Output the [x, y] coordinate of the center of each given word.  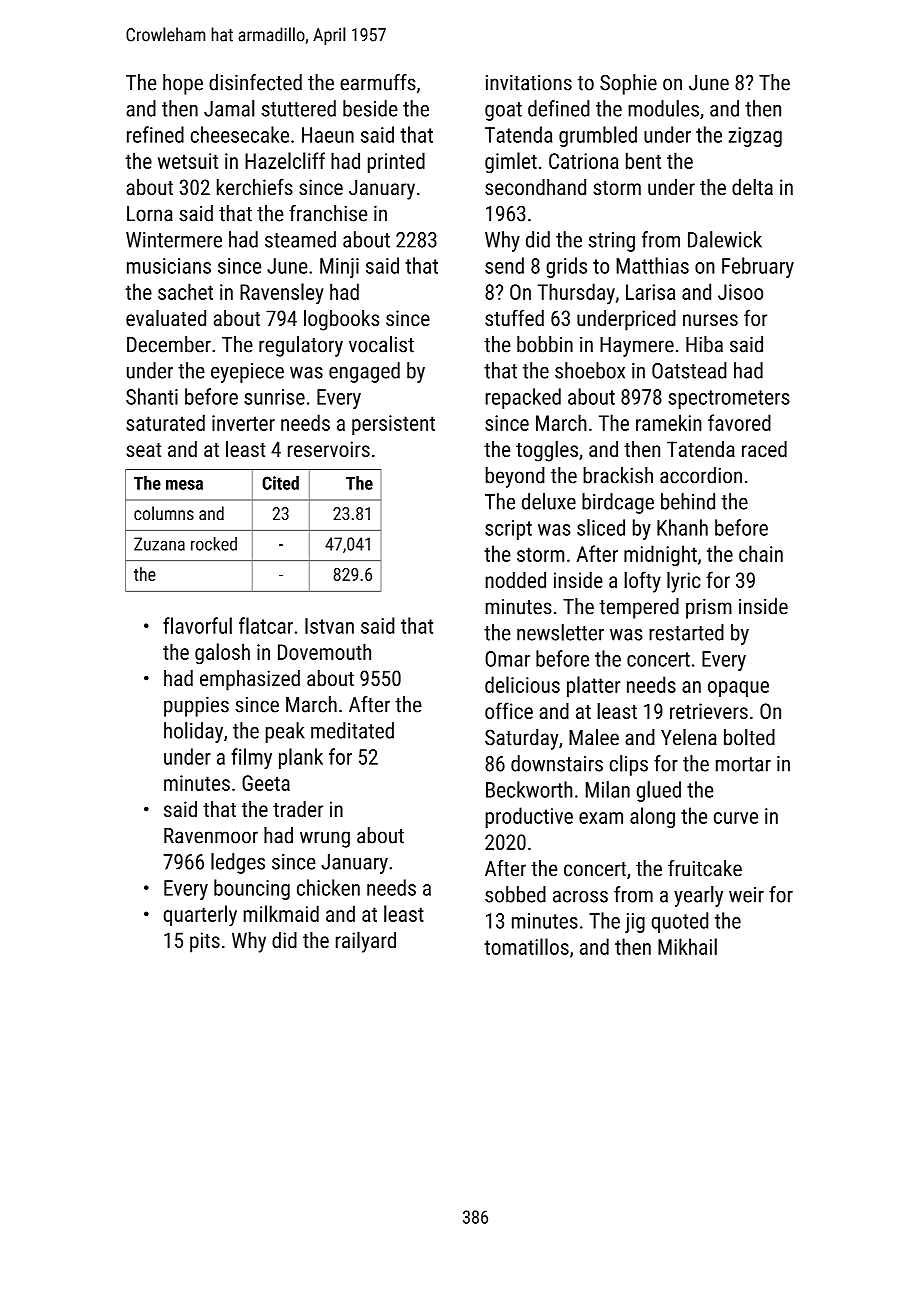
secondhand [535, 187]
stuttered [299, 108]
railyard [366, 942]
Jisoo [740, 292]
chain [761, 553]
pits [205, 942]
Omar [507, 659]
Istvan [329, 626]
